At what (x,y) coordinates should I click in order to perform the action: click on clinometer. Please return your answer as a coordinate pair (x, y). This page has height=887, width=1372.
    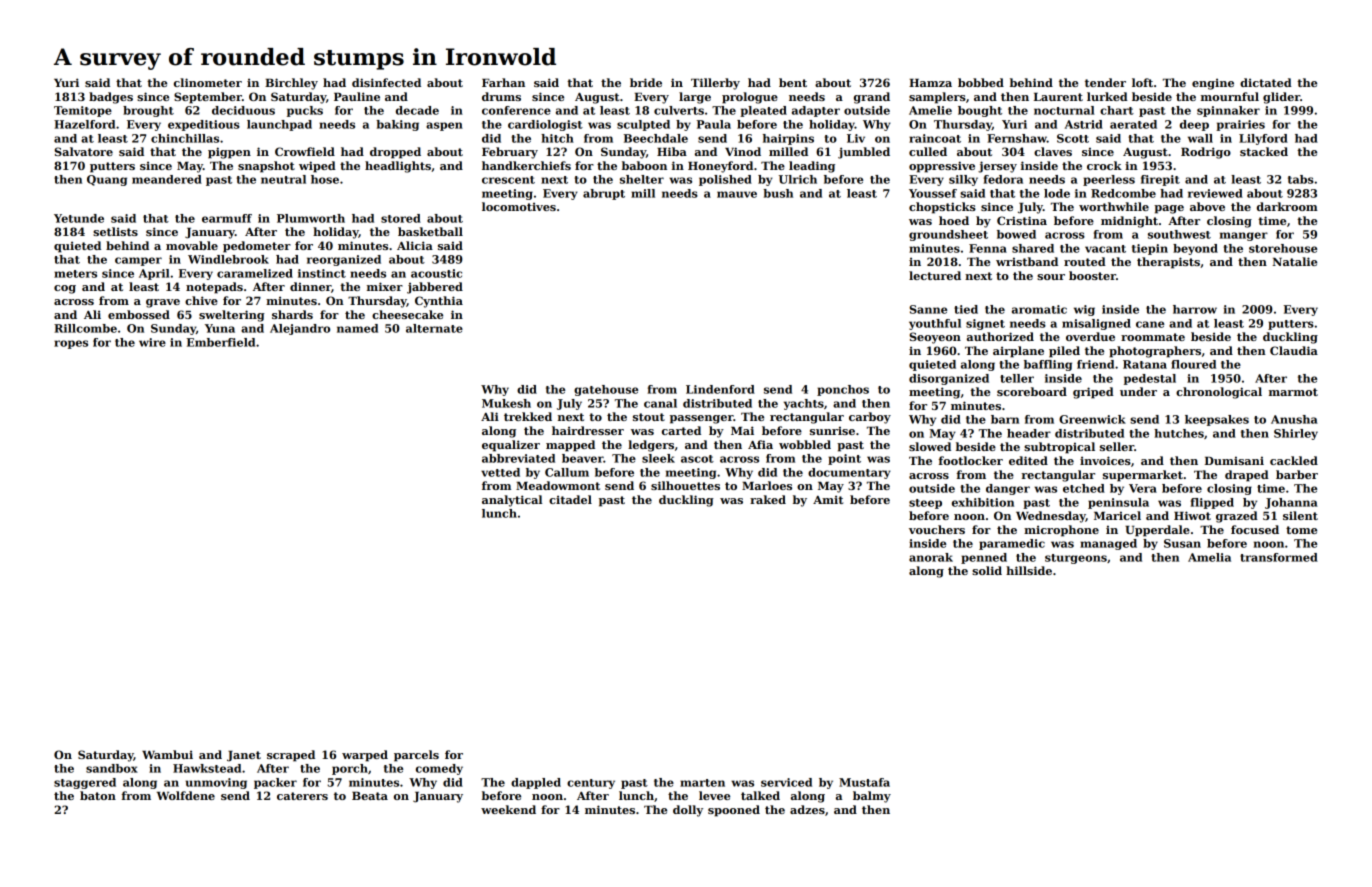
    Looking at the image, I should click on (208, 82).
